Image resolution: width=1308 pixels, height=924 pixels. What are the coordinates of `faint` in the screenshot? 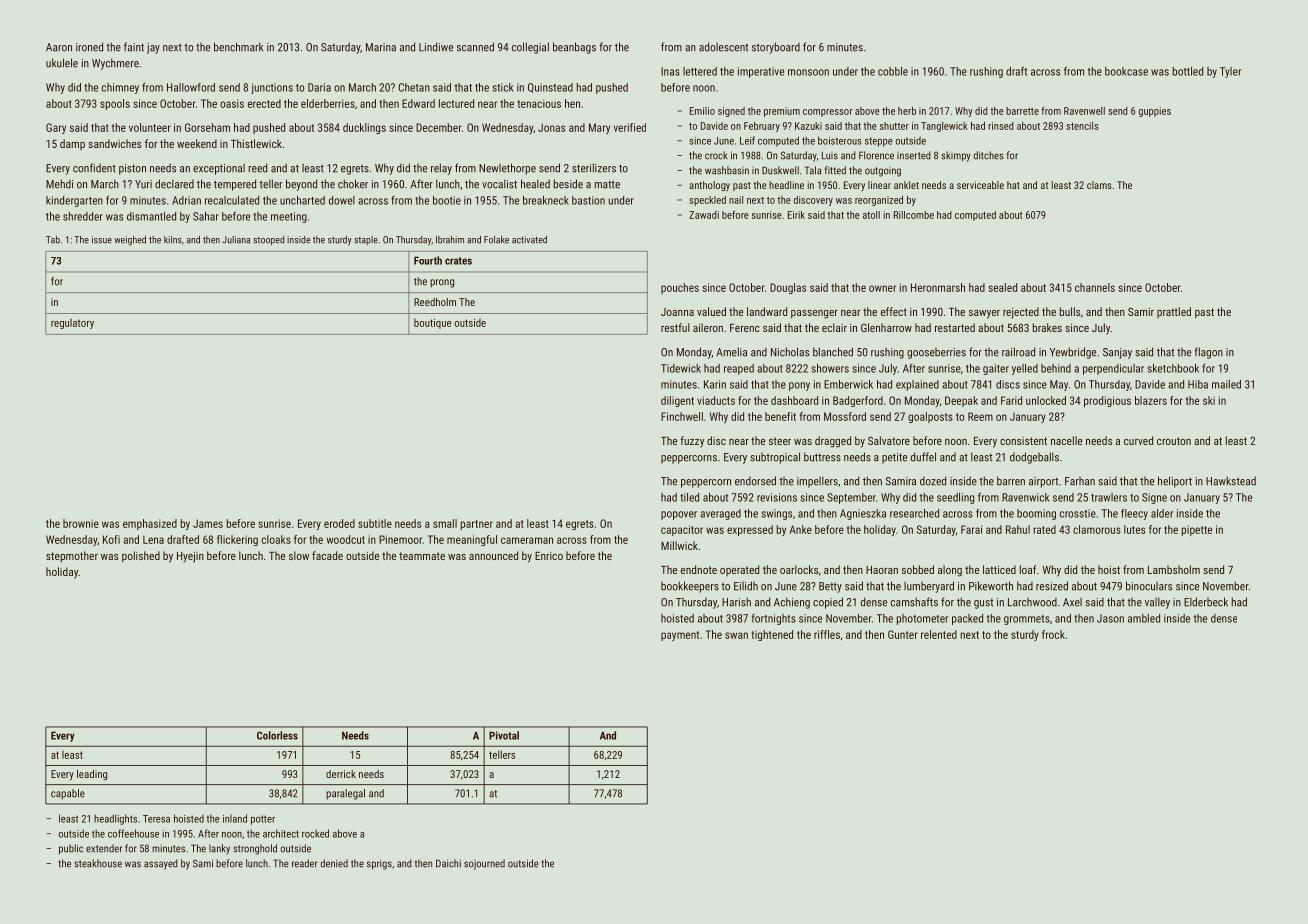 It's located at (134, 47).
